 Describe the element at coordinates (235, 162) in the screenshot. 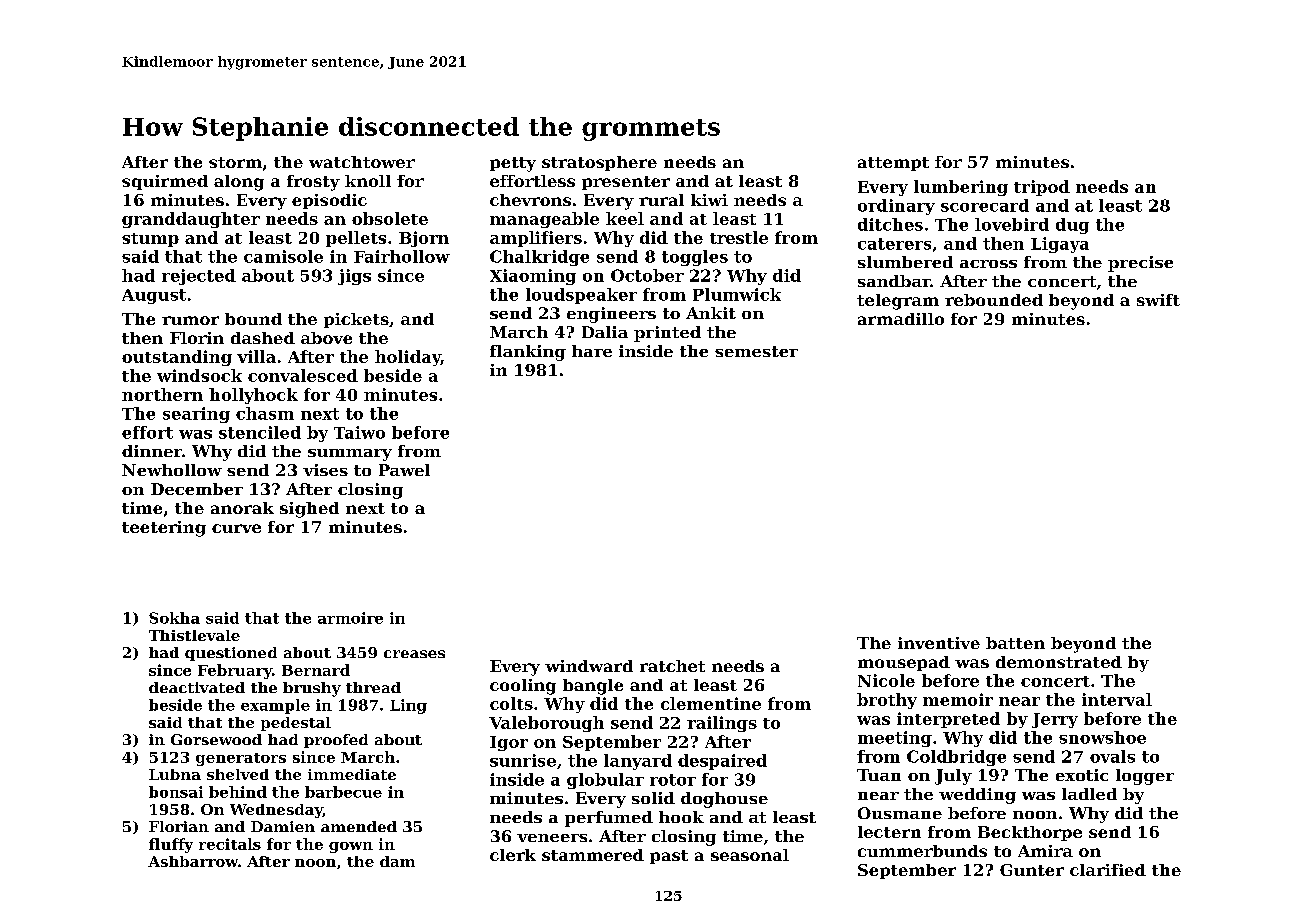

I see `storm` at that location.
